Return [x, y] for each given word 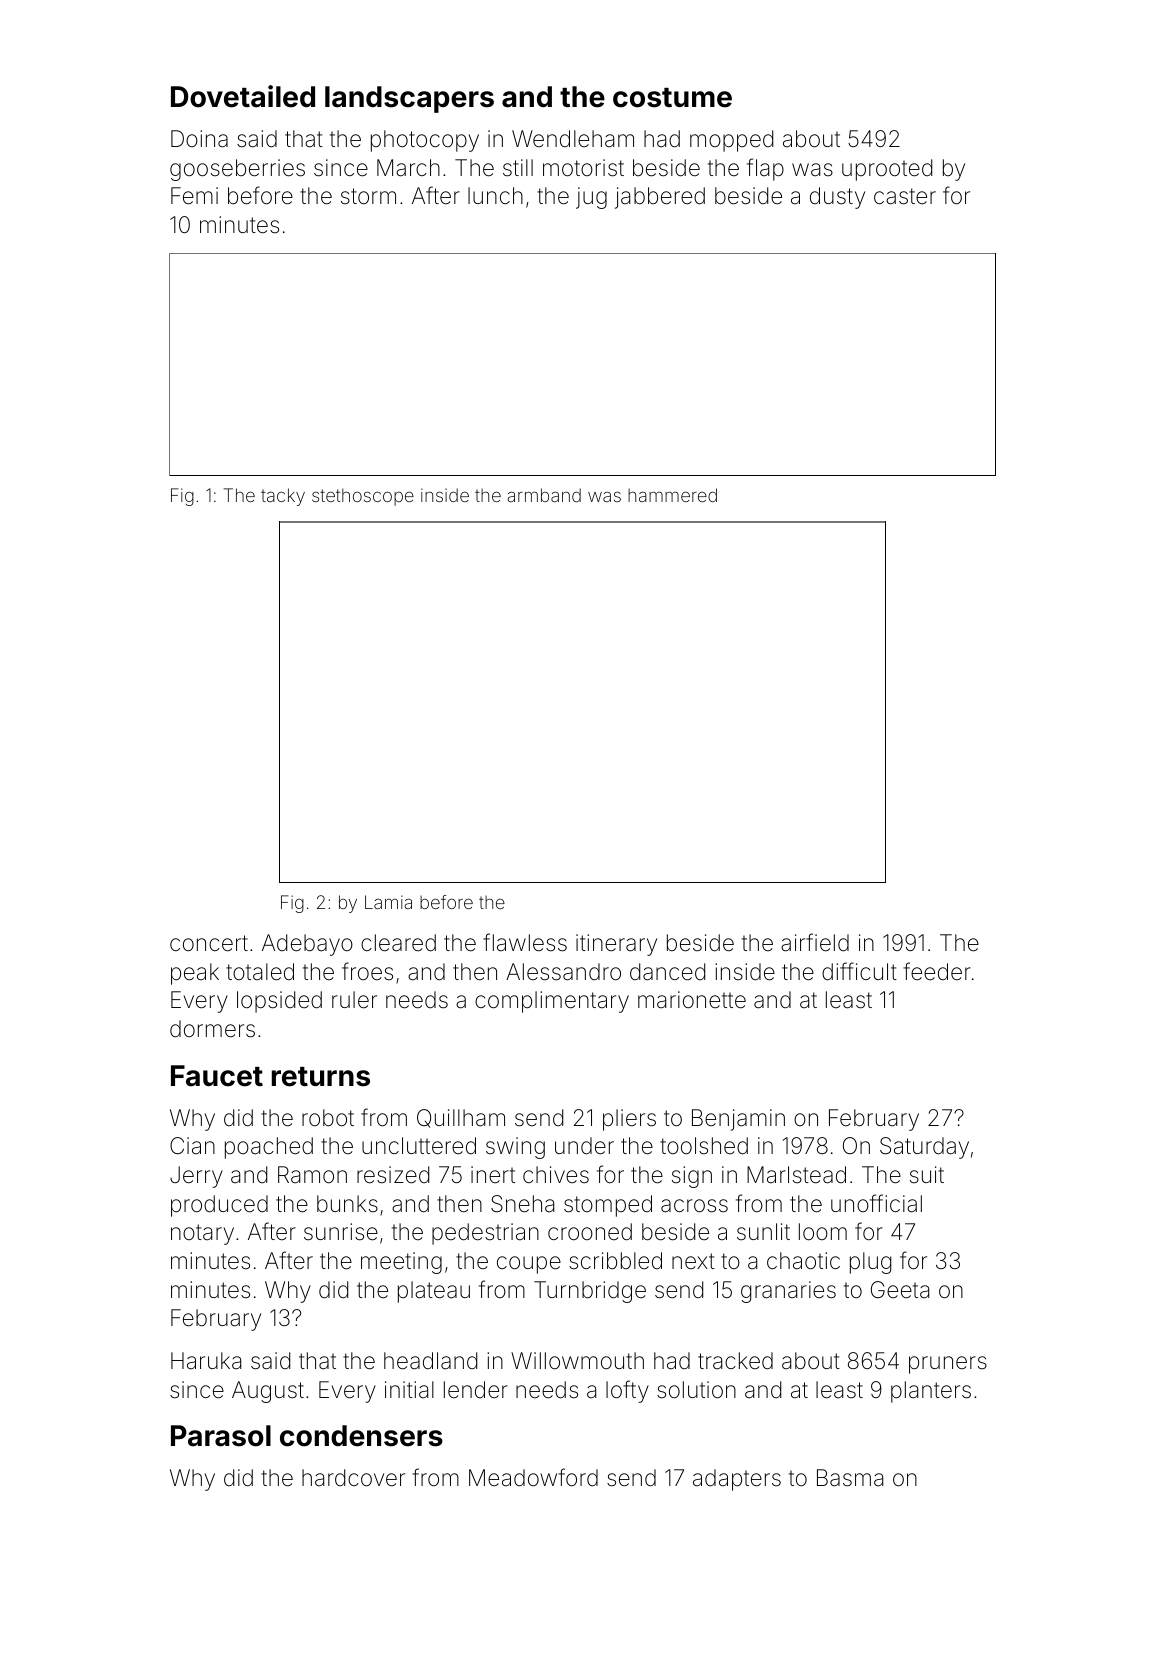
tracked [735, 1361]
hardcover [353, 1478]
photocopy [425, 141]
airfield [815, 942]
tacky [283, 497]
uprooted [887, 170]
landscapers [409, 99]
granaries [788, 1292]
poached [269, 1148]
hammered [672, 495]
